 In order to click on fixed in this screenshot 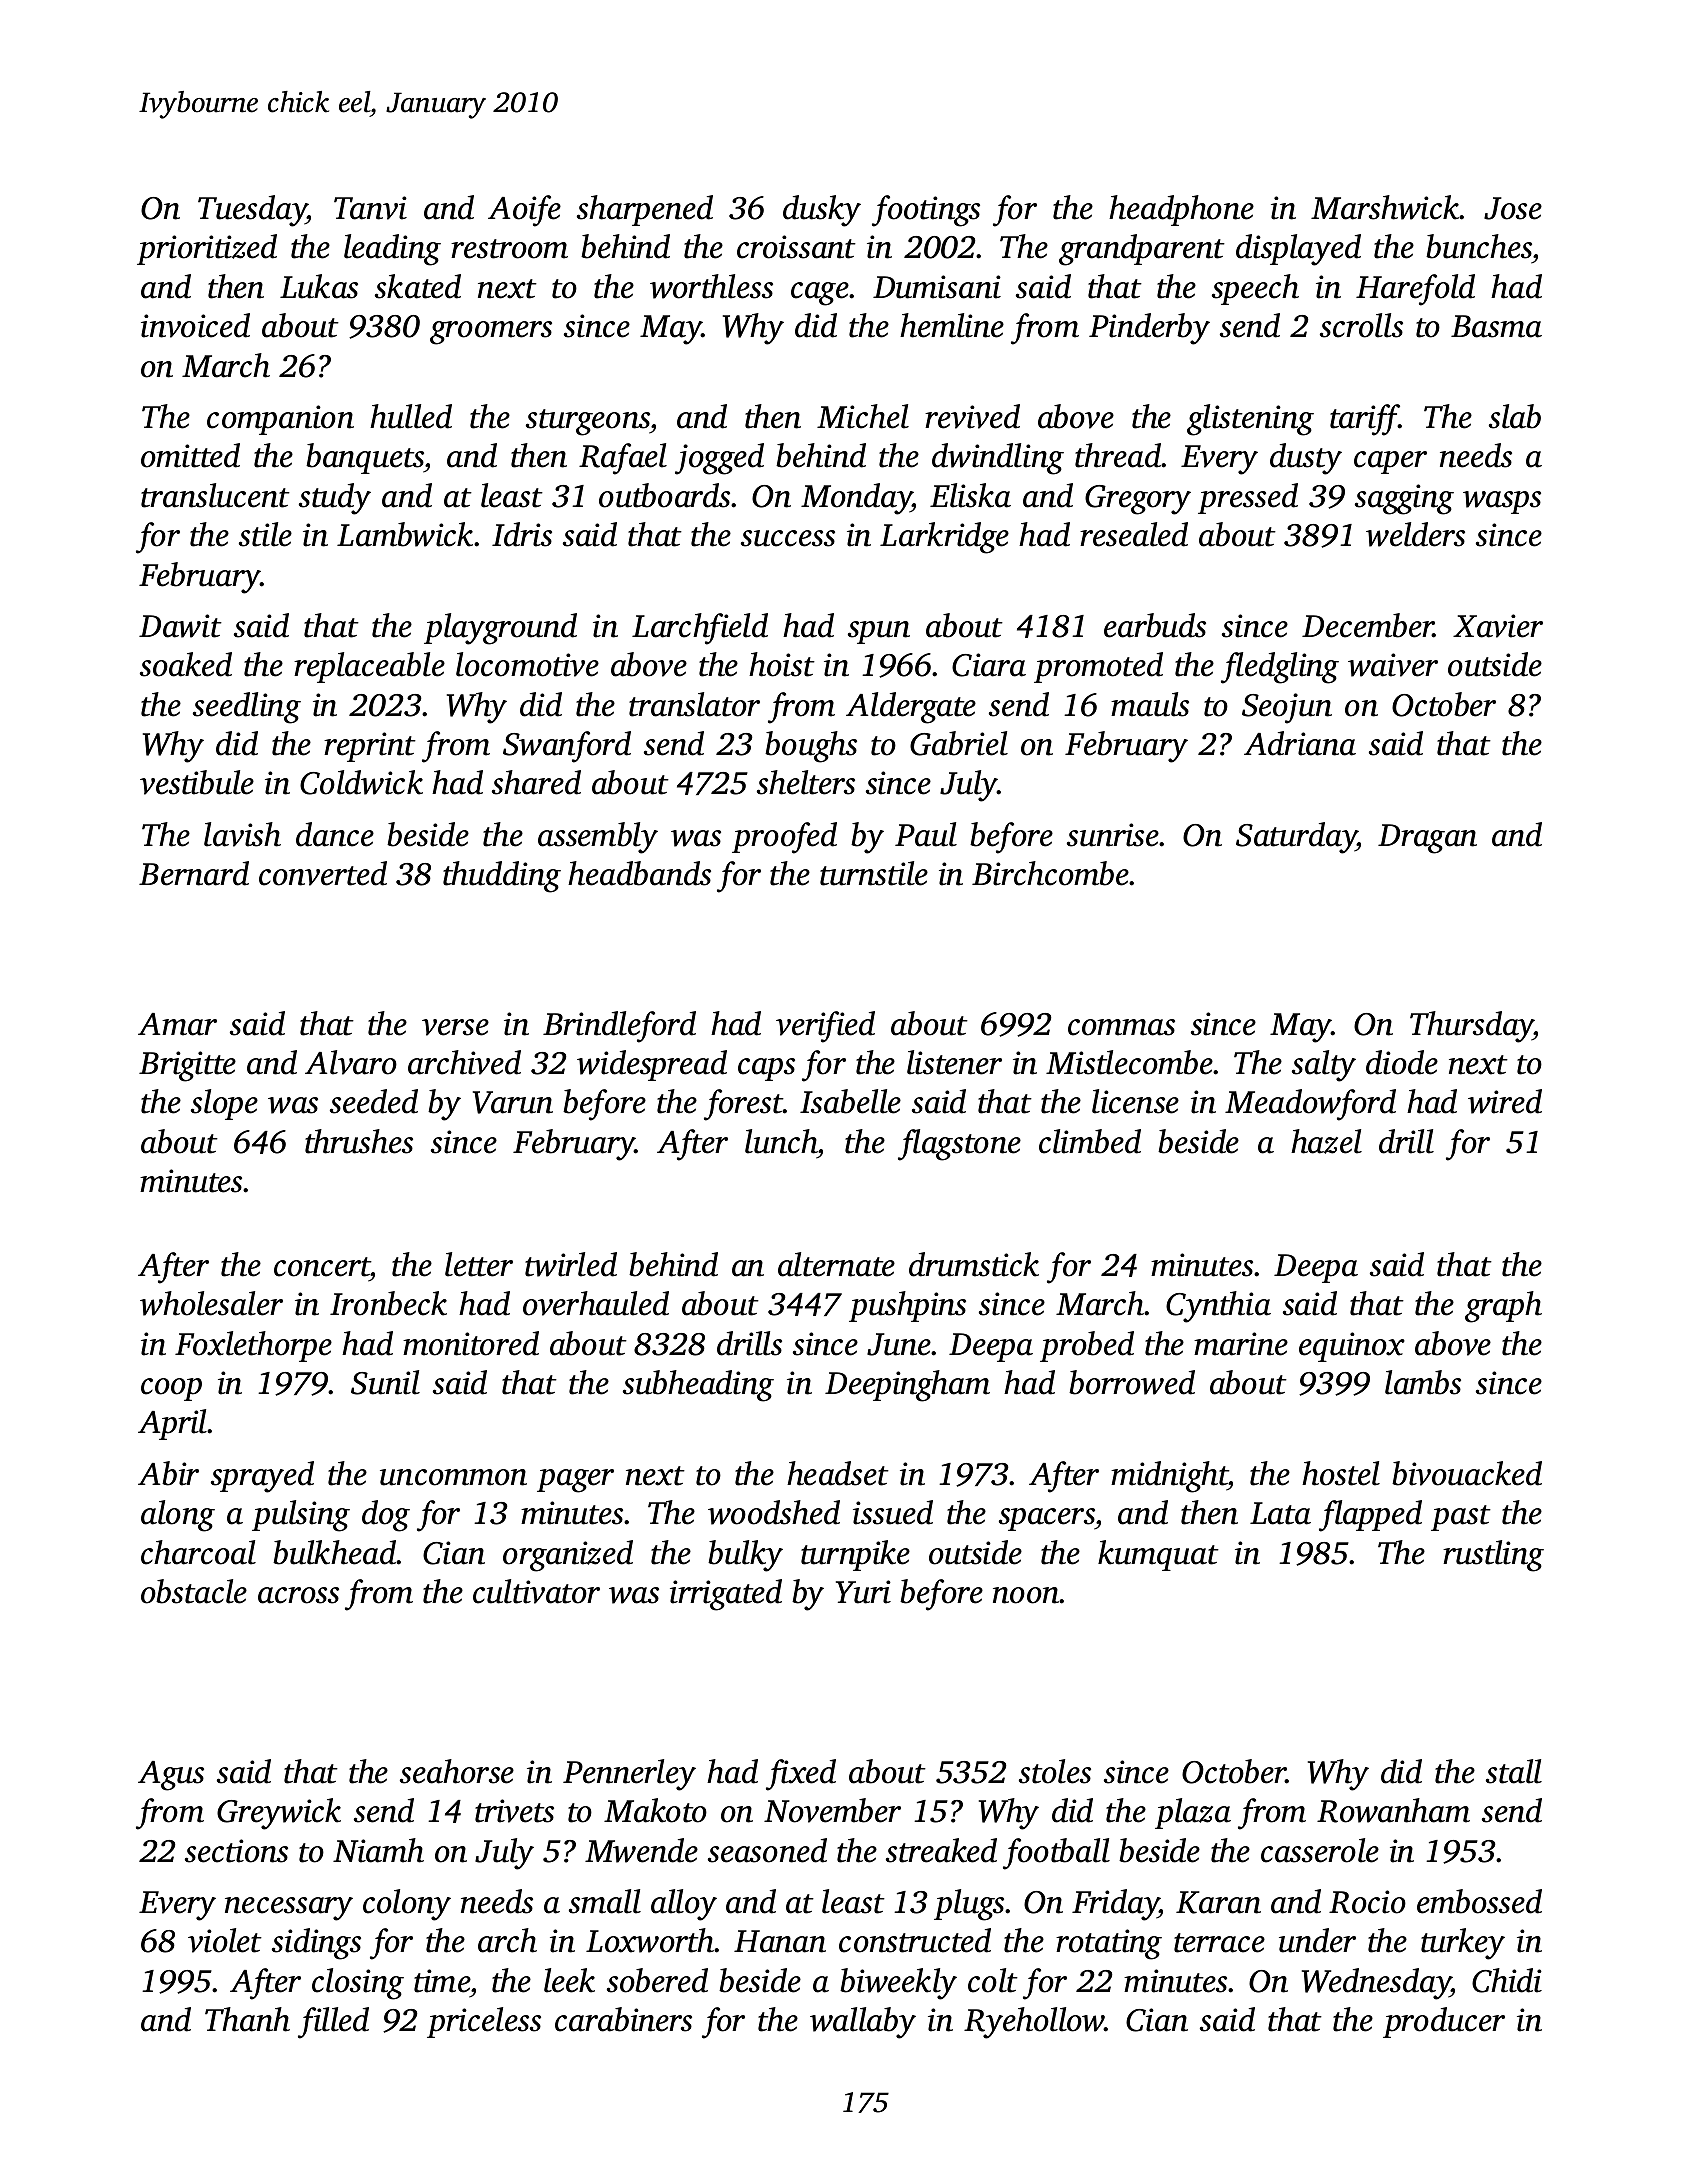, I will do `click(801, 1775)`.
